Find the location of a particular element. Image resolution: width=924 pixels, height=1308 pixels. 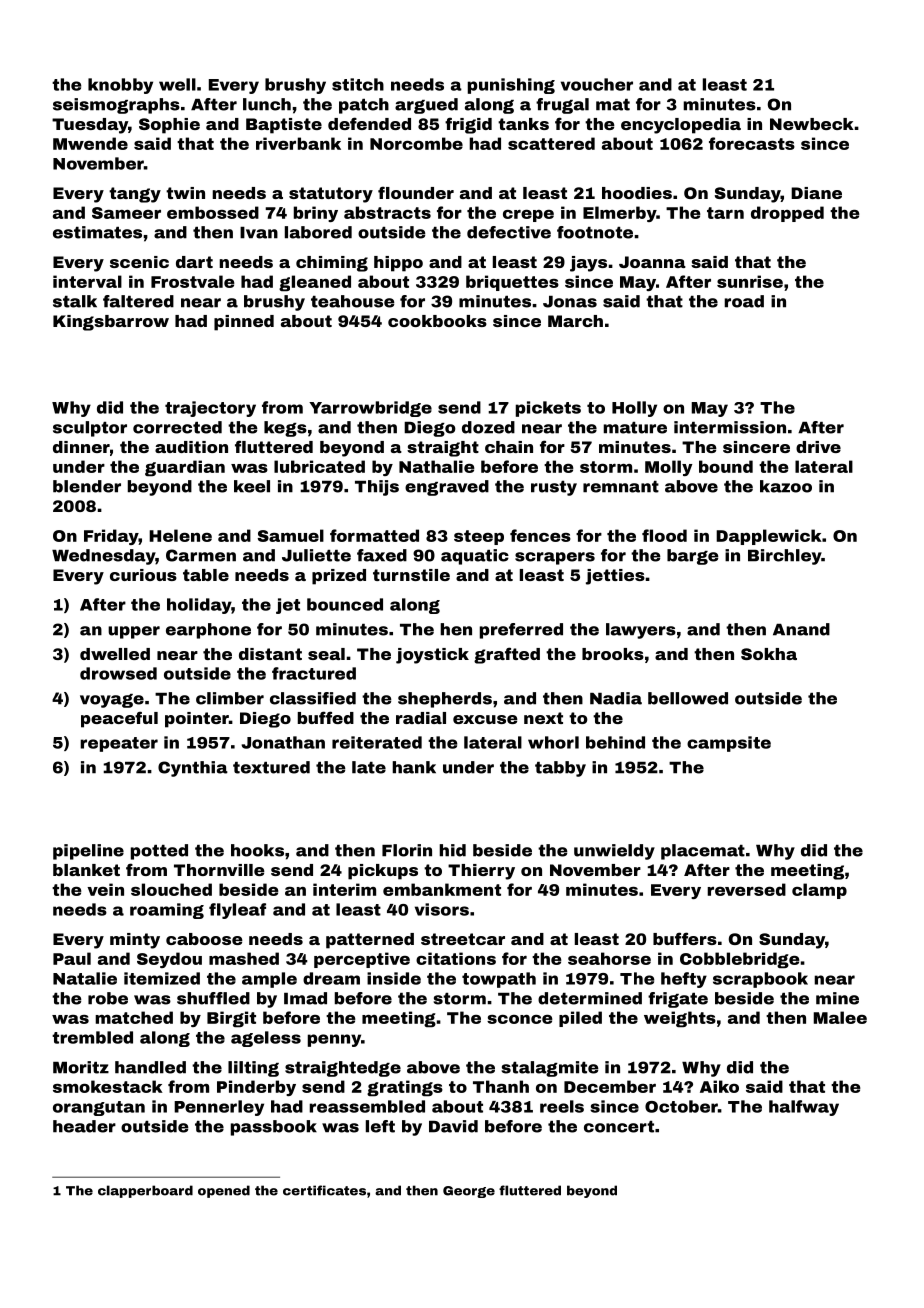

pipeline is located at coordinates (88, 852).
